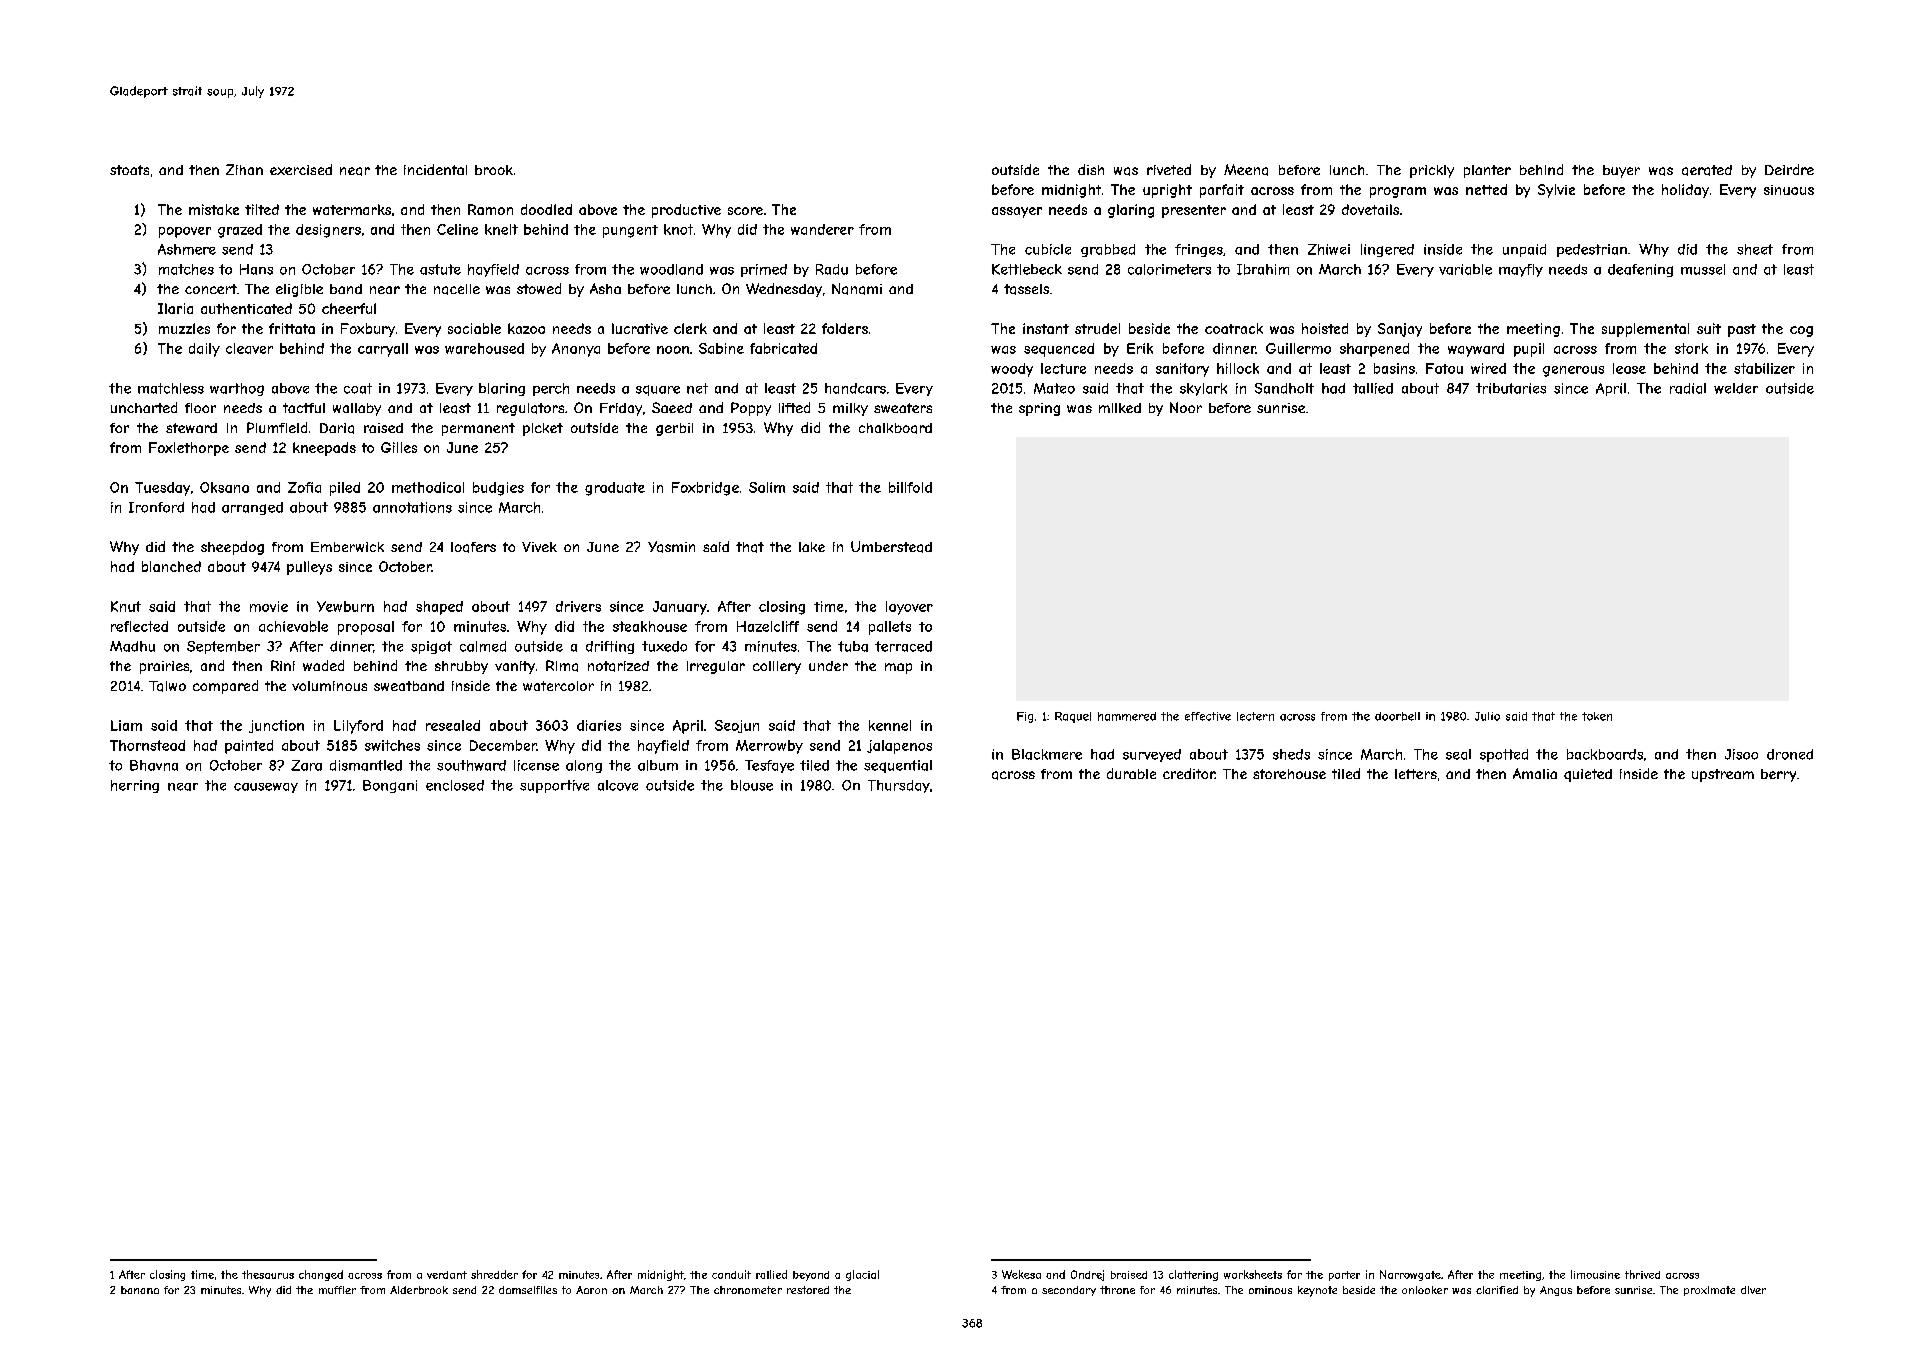  Describe the element at coordinates (1709, 1291) in the document. I see `proximate` at that location.
